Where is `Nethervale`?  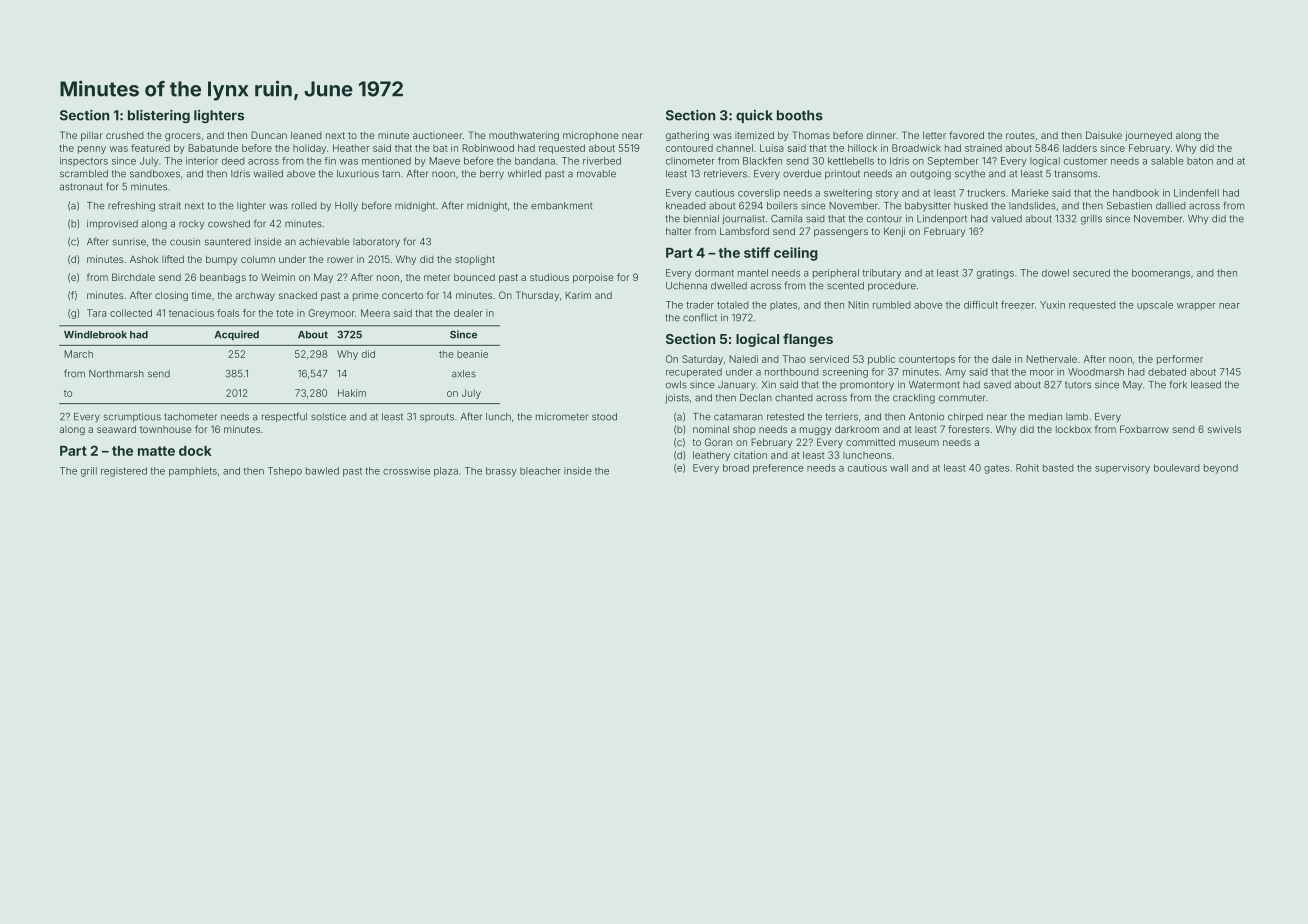 Nethervale is located at coordinates (1051, 359).
